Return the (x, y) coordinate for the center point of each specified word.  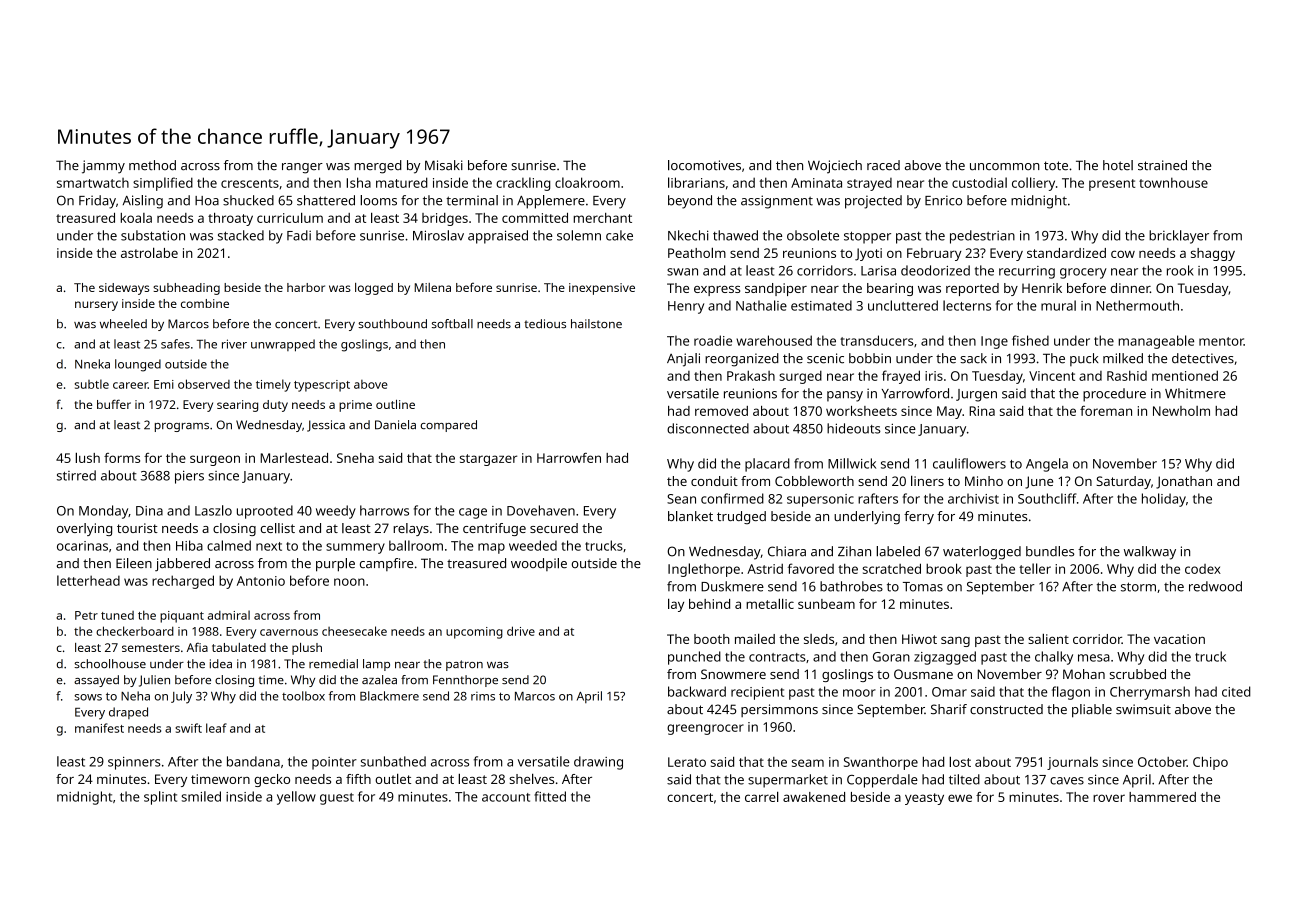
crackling (523, 184)
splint (160, 798)
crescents (250, 183)
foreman (1106, 411)
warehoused (774, 340)
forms (122, 458)
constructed (1006, 709)
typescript (322, 386)
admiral (229, 615)
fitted (550, 796)
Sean (681, 499)
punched (694, 658)
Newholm (1181, 411)
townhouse (1173, 182)
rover (1109, 798)
